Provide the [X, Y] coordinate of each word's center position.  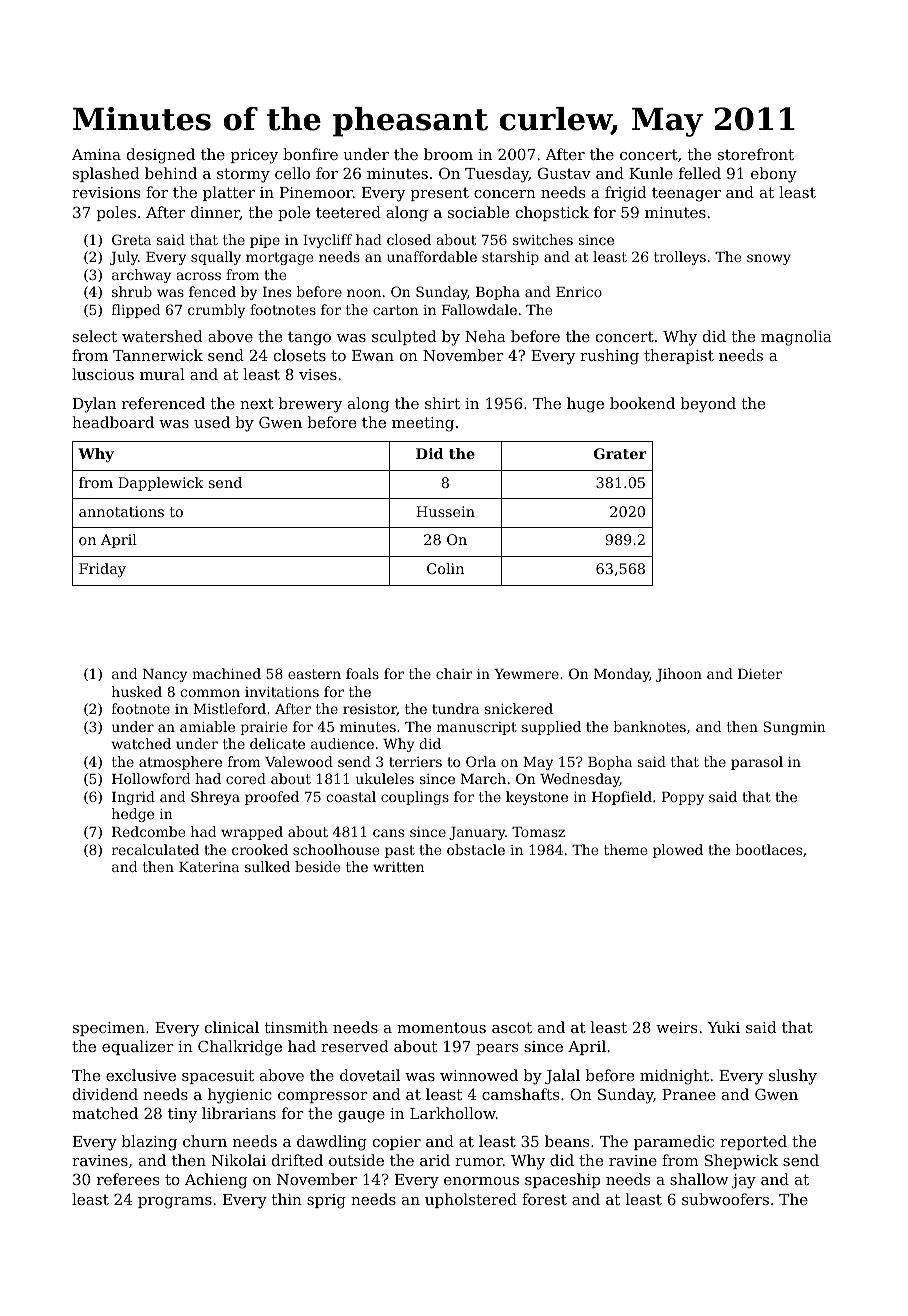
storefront [756, 154]
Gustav [564, 173]
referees [128, 1179]
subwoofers [725, 1199]
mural [162, 374]
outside [356, 1160]
